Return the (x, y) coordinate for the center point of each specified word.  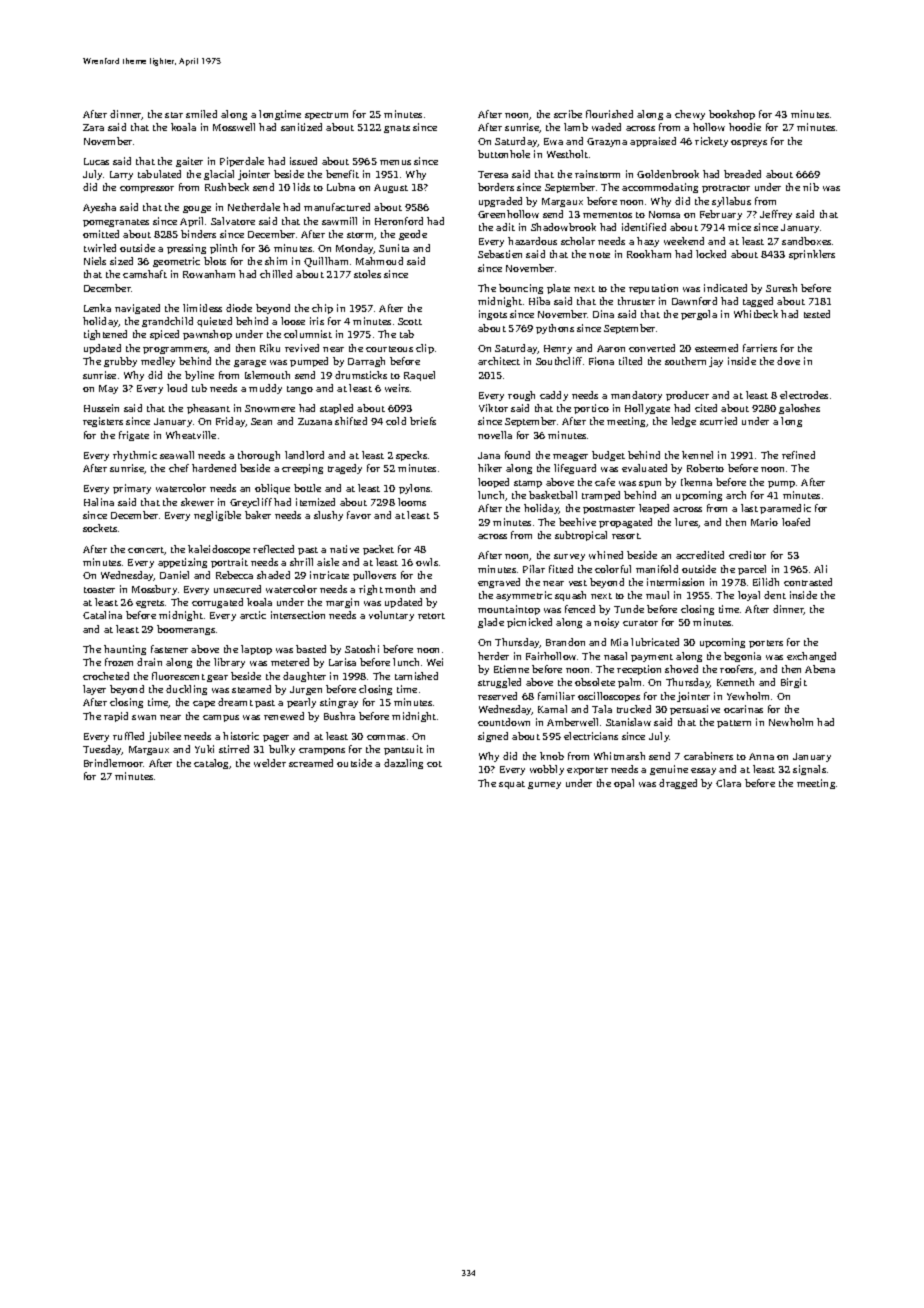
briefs (423, 421)
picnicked (529, 623)
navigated (137, 309)
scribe (568, 114)
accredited (700, 555)
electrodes (804, 395)
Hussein (101, 408)
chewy (690, 115)
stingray (339, 703)
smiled (201, 114)
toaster (99, 590)
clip (425, 349)
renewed (284, 716)
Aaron (611, 348)
